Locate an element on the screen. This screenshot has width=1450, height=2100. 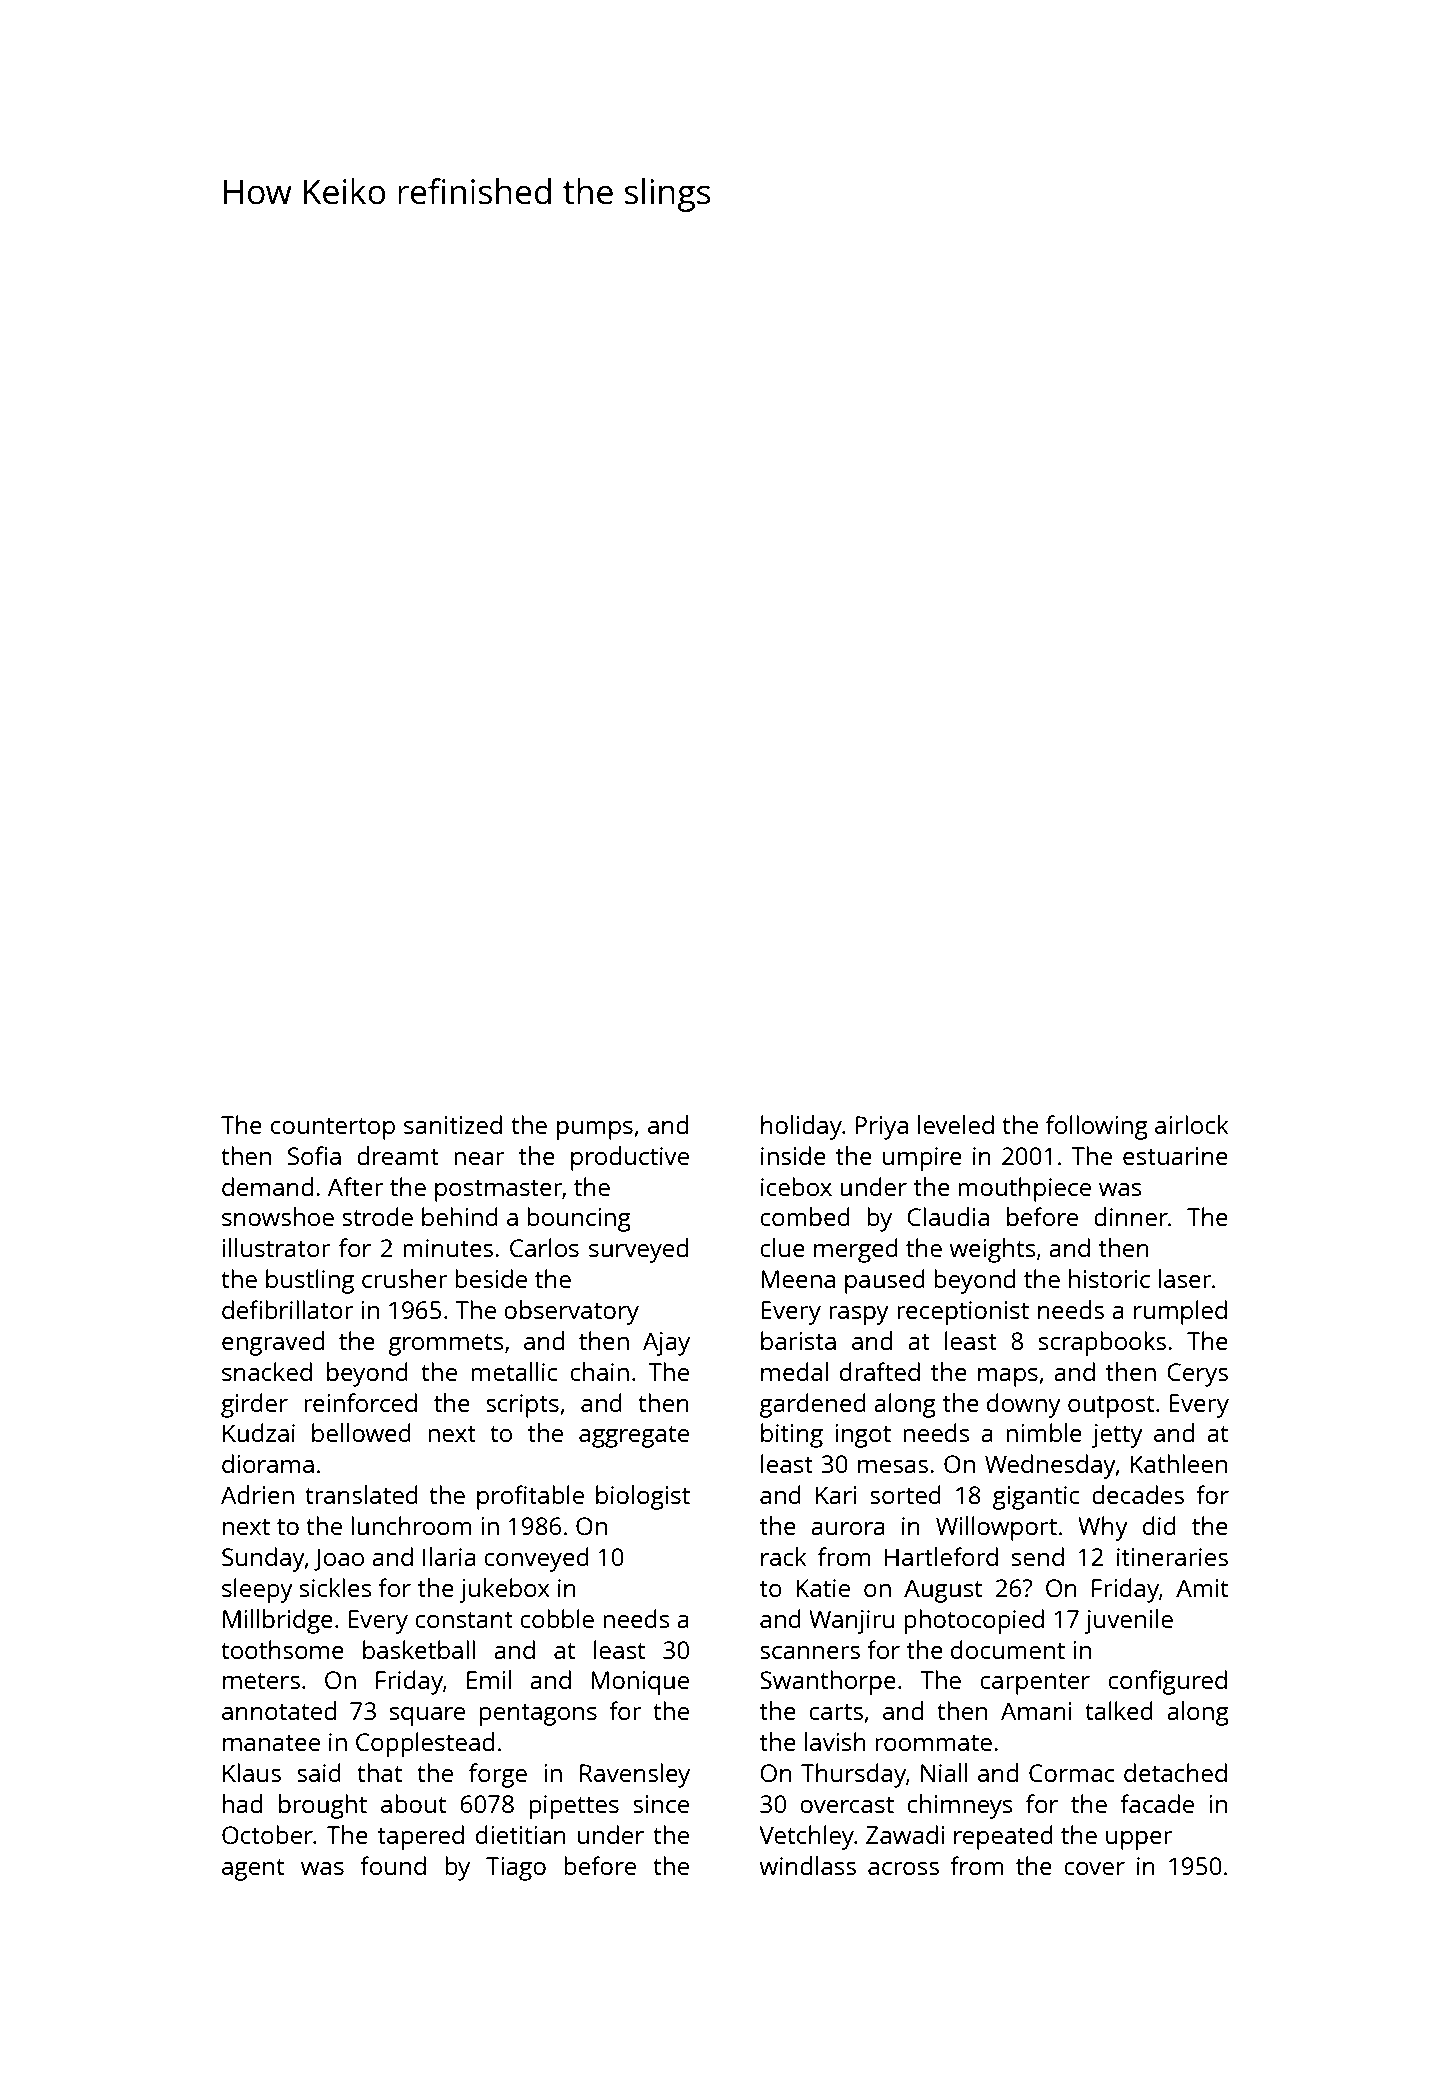
had is located at coordinates (242, 1803).
